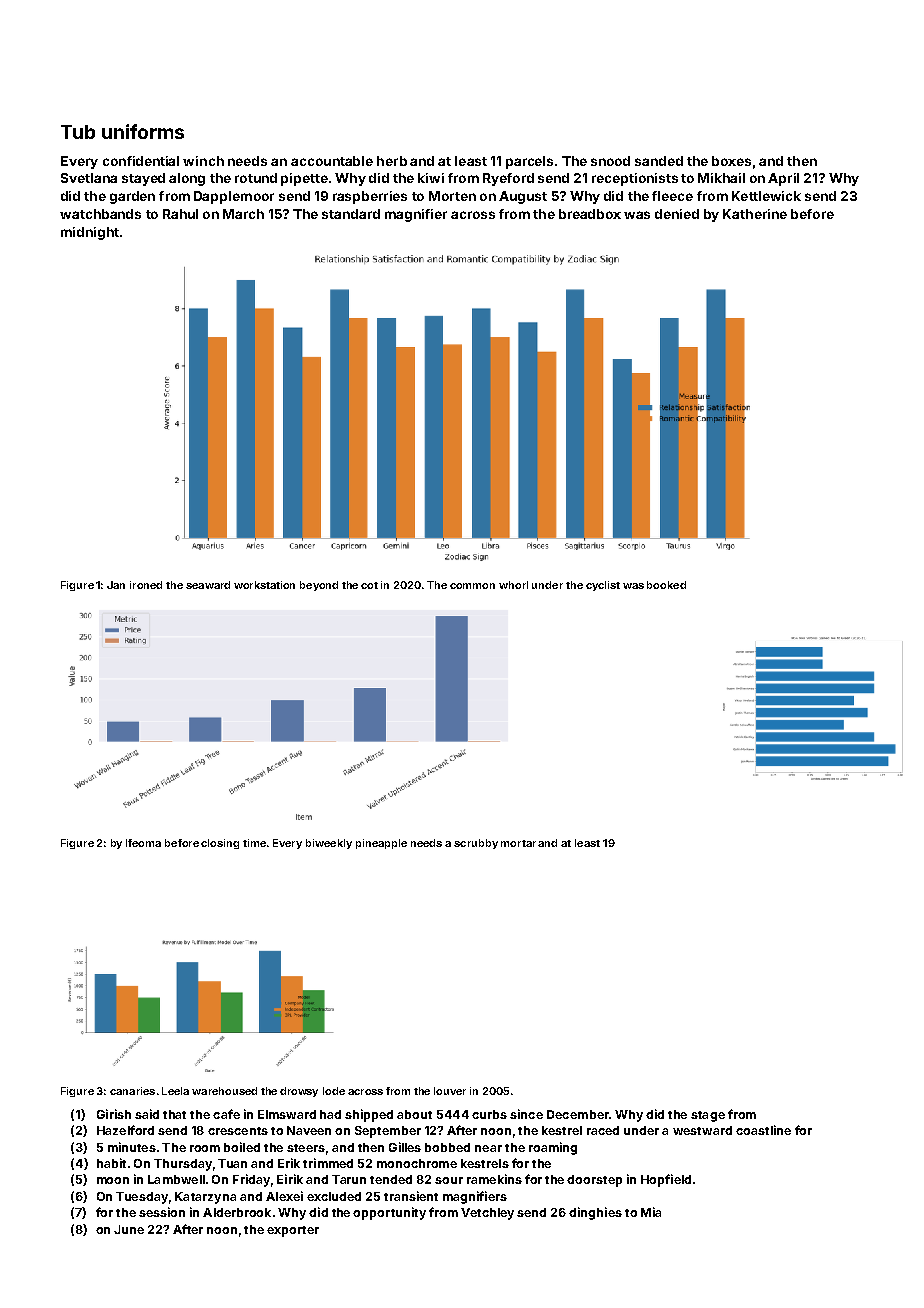 This image has height=1308, width=924. What do you see at coordinates (319, 586) in the image?
I see `beyond` at bounding box center [319, 586].
